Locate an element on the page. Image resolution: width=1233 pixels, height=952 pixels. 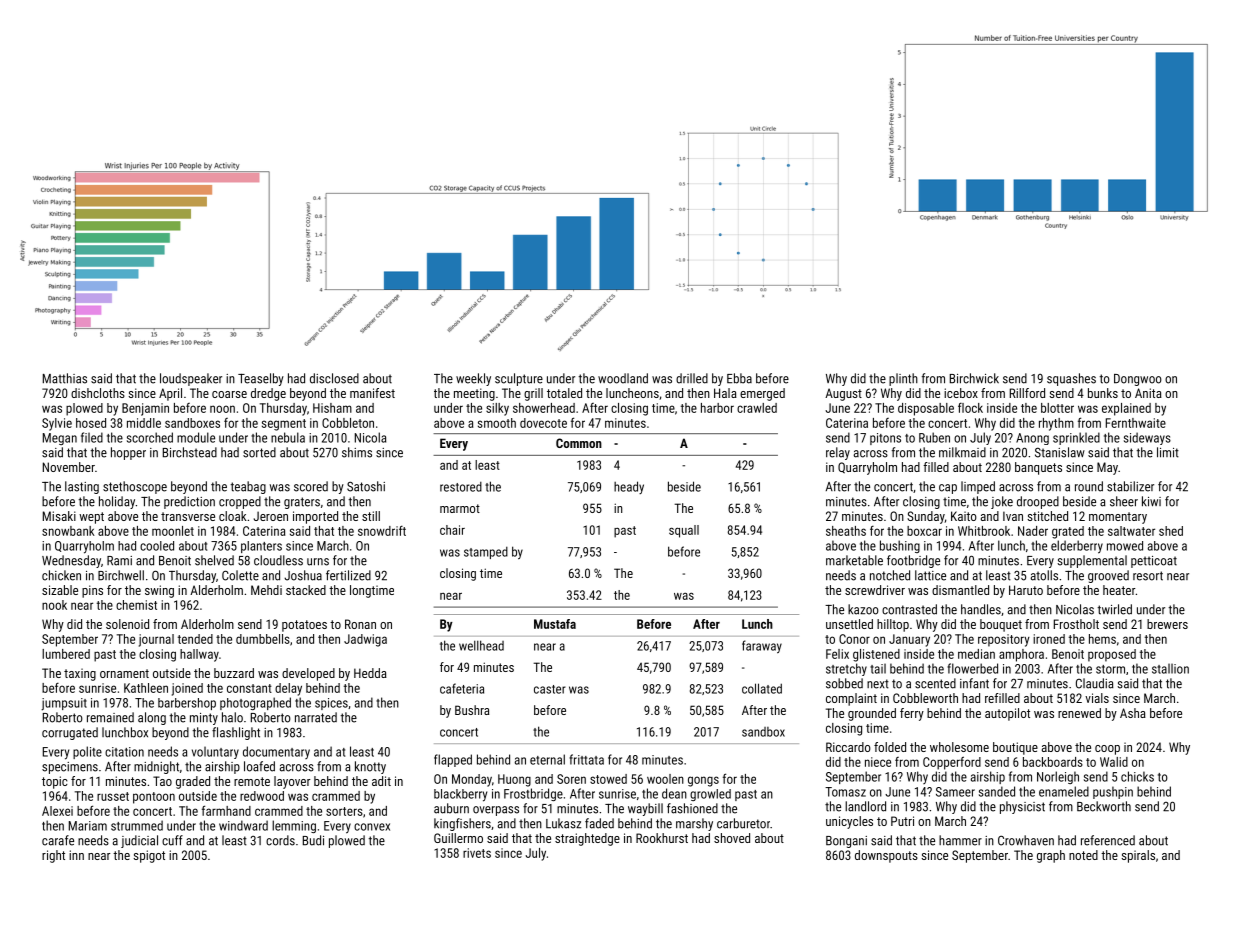
storm is located at coordinates (1110, 669).
